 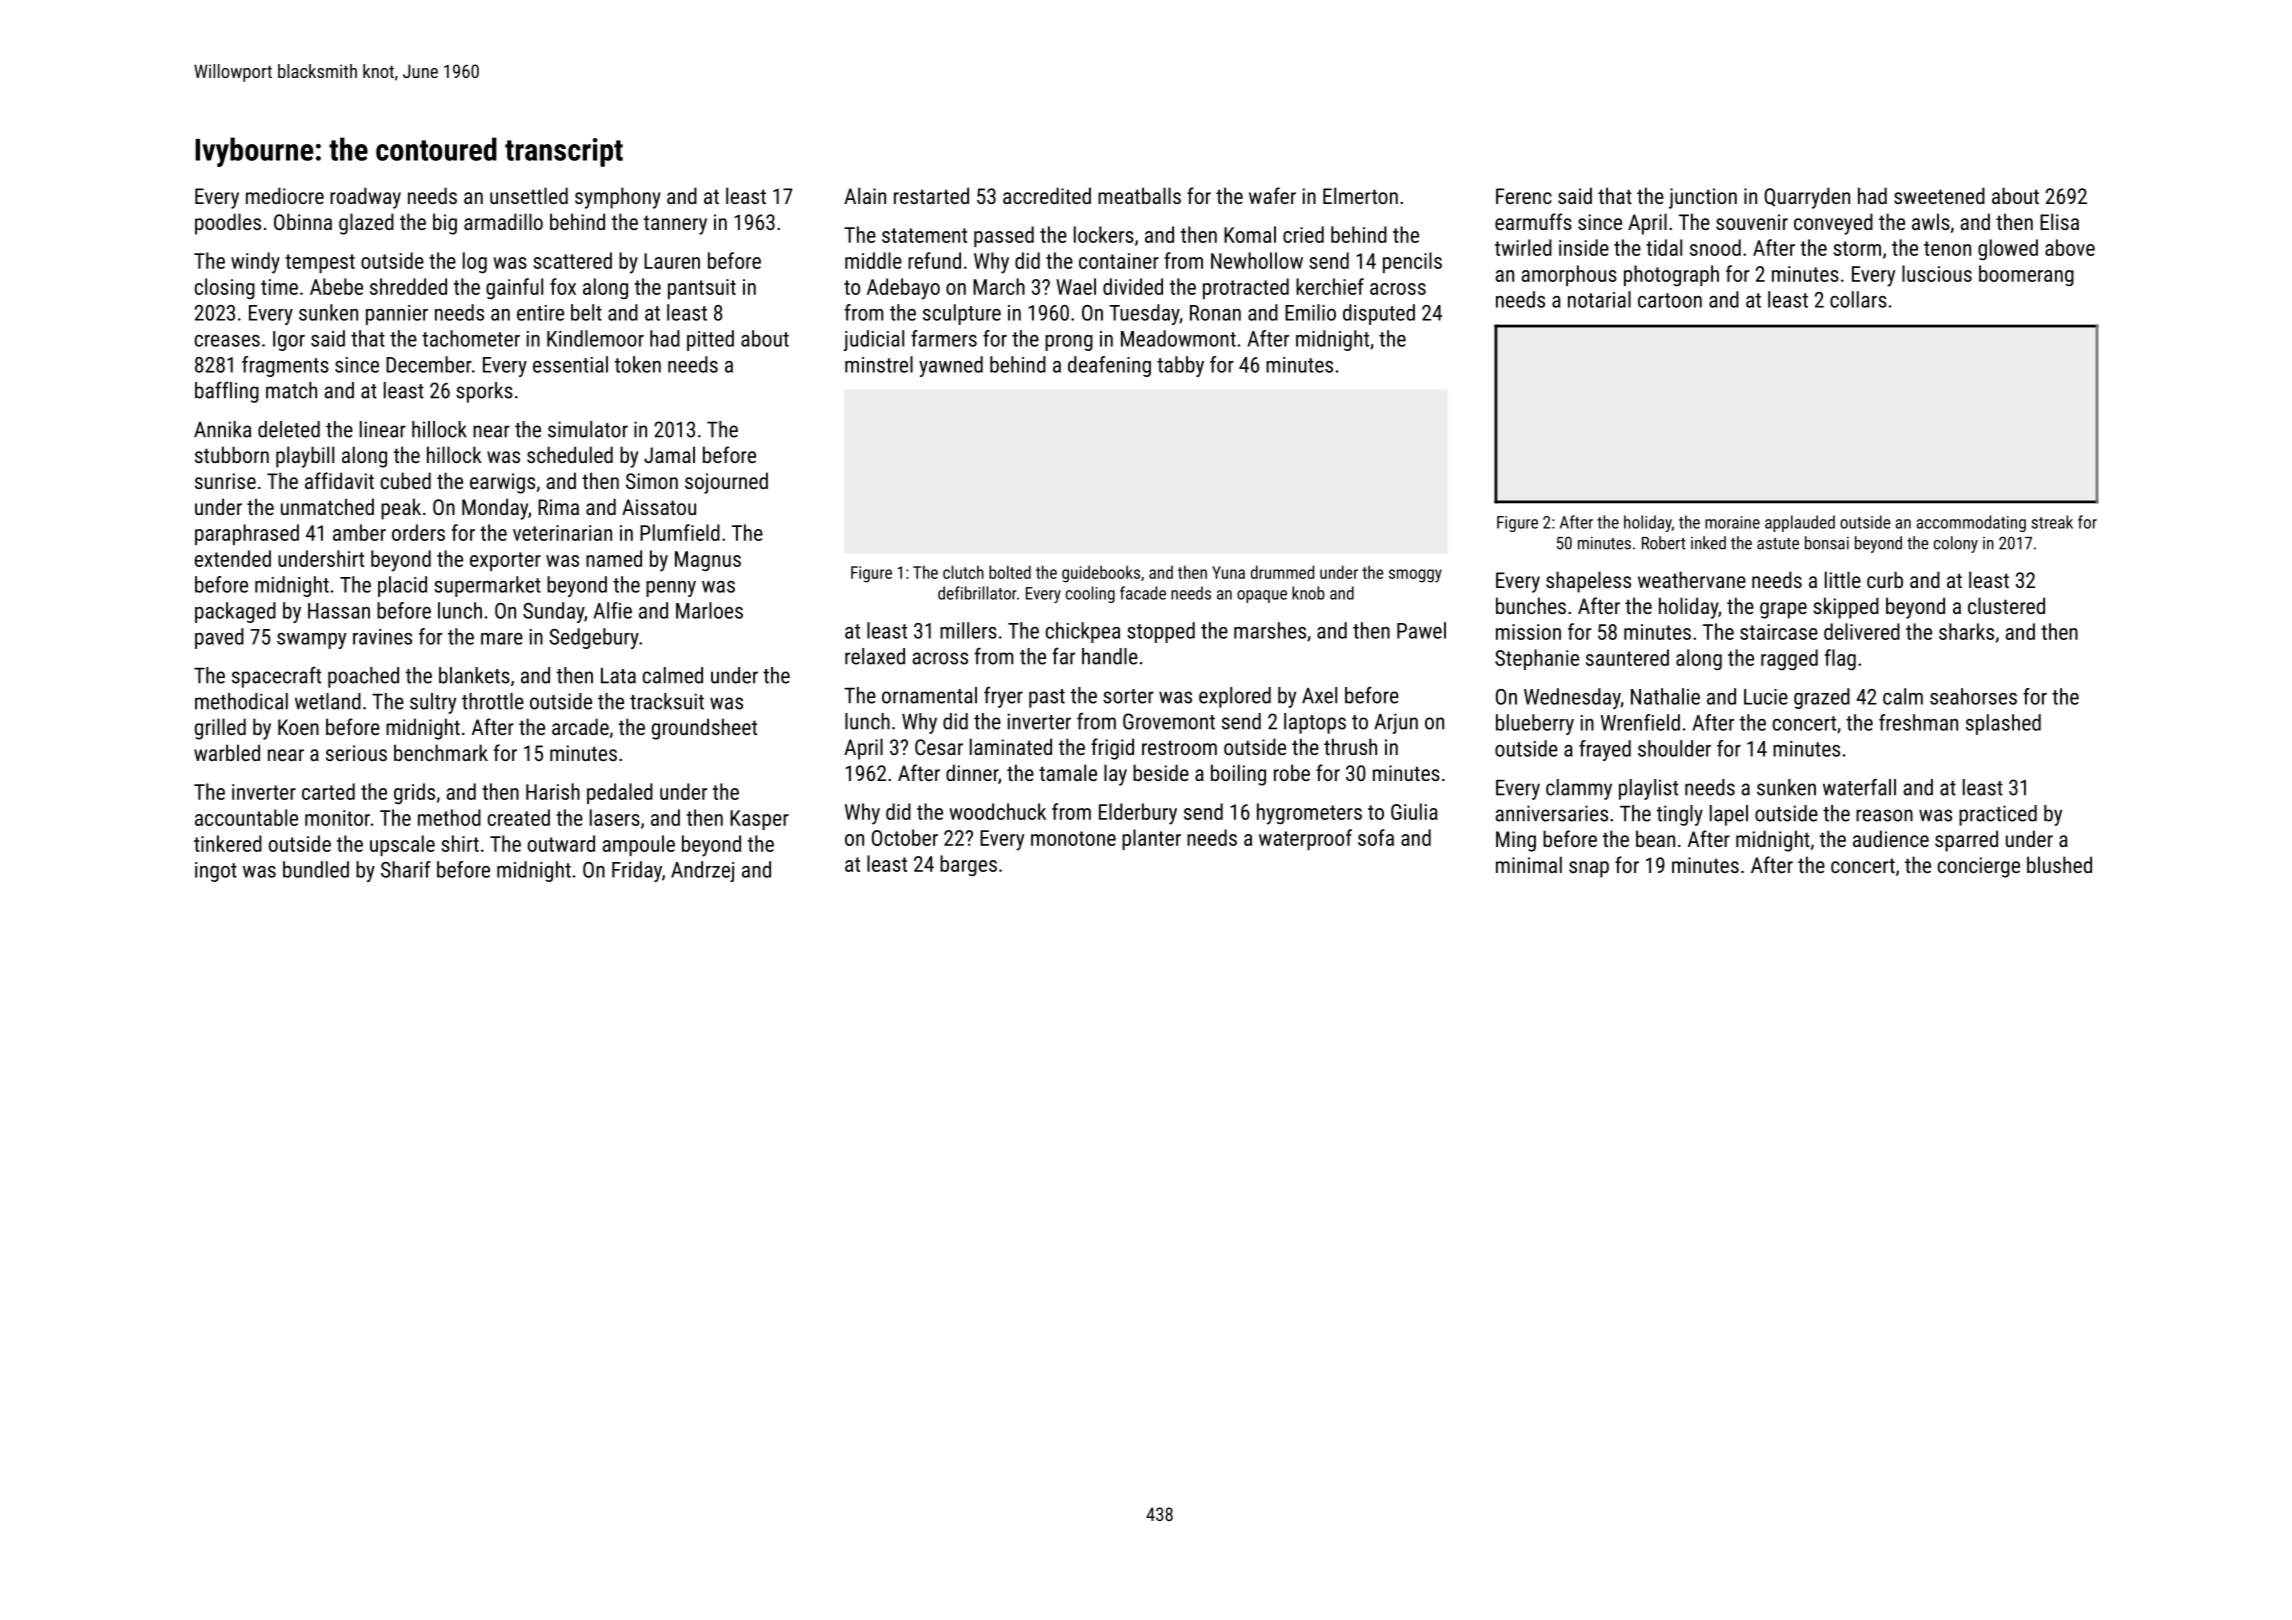 What do you see at coordinates (1732, 522) in the screenshot?
I see `moraine` at bounding box center [1732, 522].
